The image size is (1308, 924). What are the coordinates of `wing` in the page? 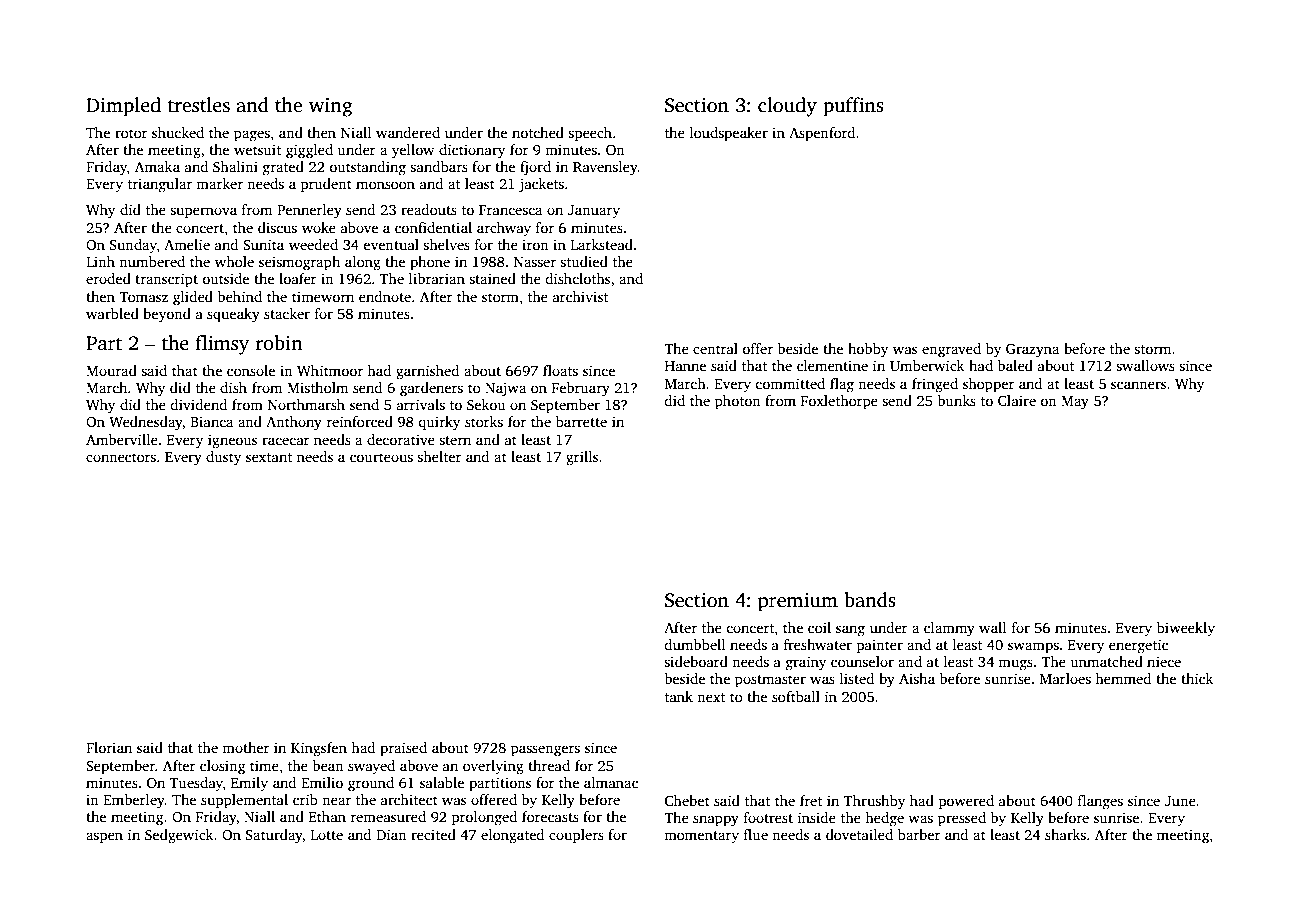 It's located at (330, 107).
